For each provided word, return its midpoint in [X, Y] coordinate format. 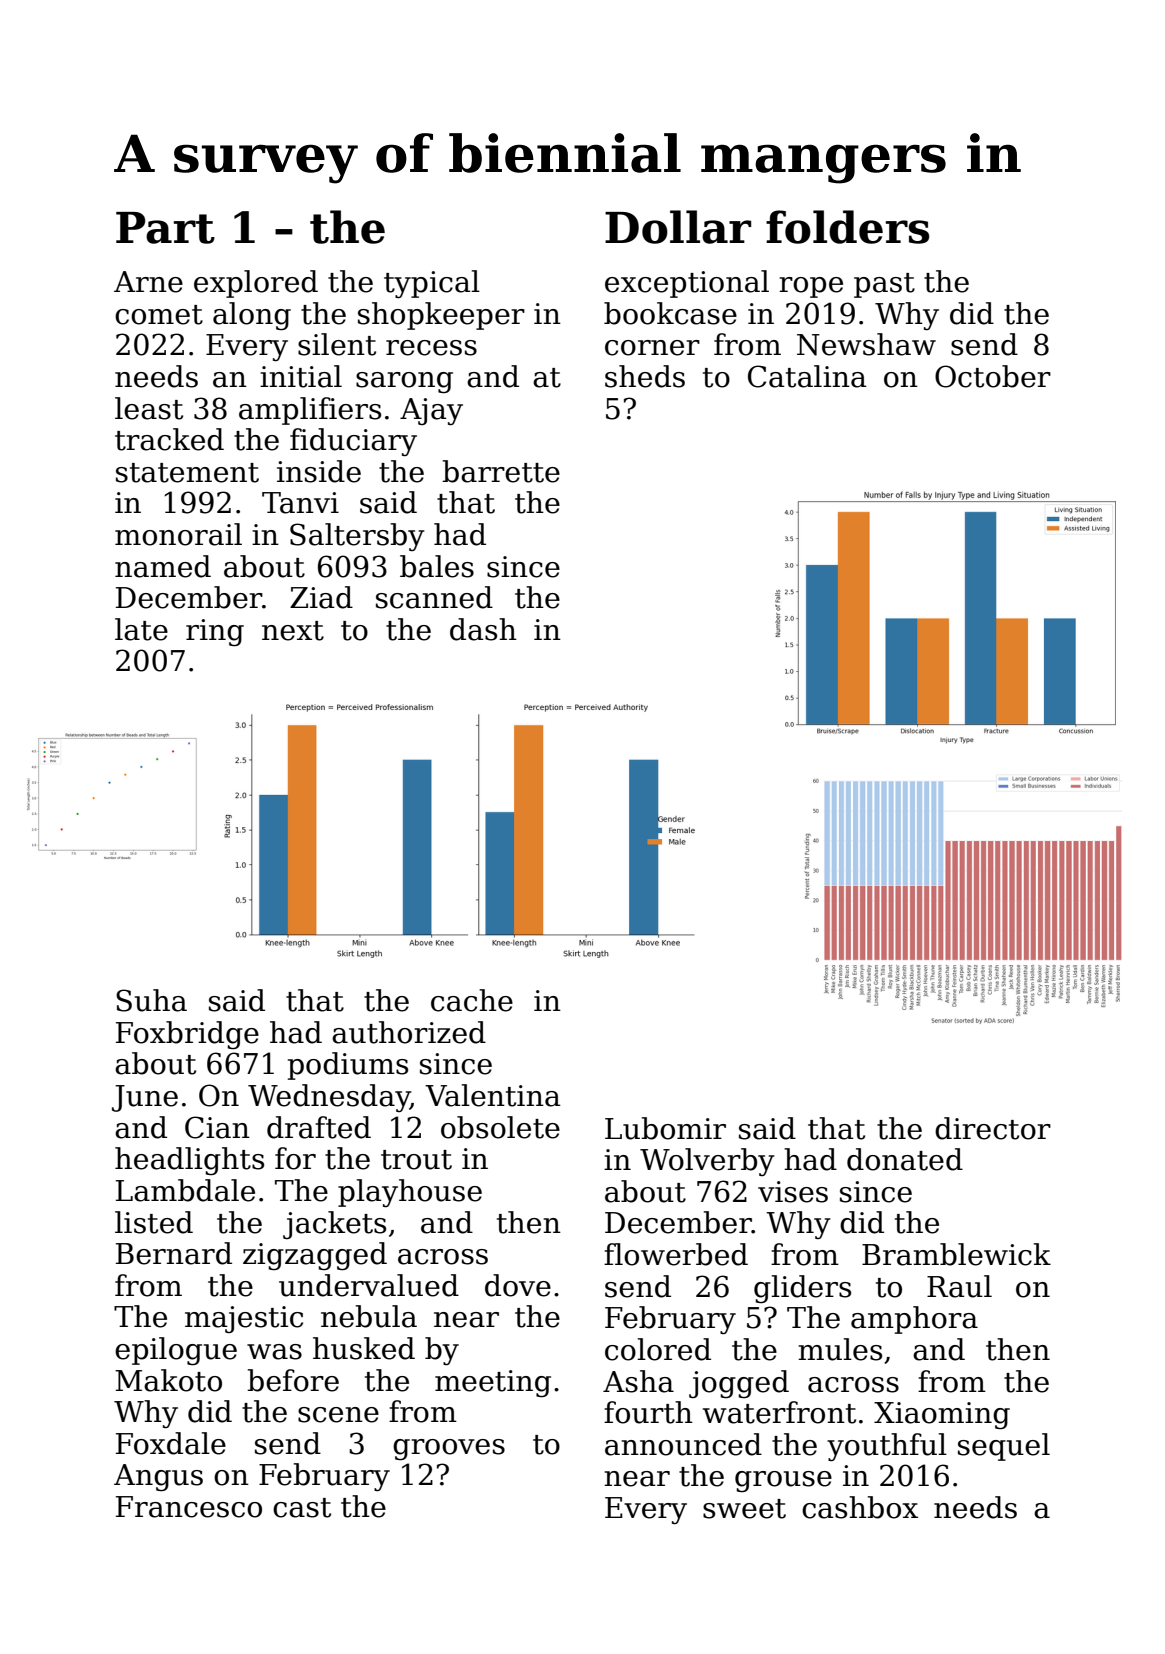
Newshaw [866, 344]
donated [905, 1159]
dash [483, 629]
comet [159, 315]
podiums [348, 1066]
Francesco [189, 1507]
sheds [645, 376]
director [993, 1128]
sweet [744, 1509]
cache [472, 1000]
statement [187, 473]
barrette [501, 471]
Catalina [807, 376]
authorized [409, 1032]
